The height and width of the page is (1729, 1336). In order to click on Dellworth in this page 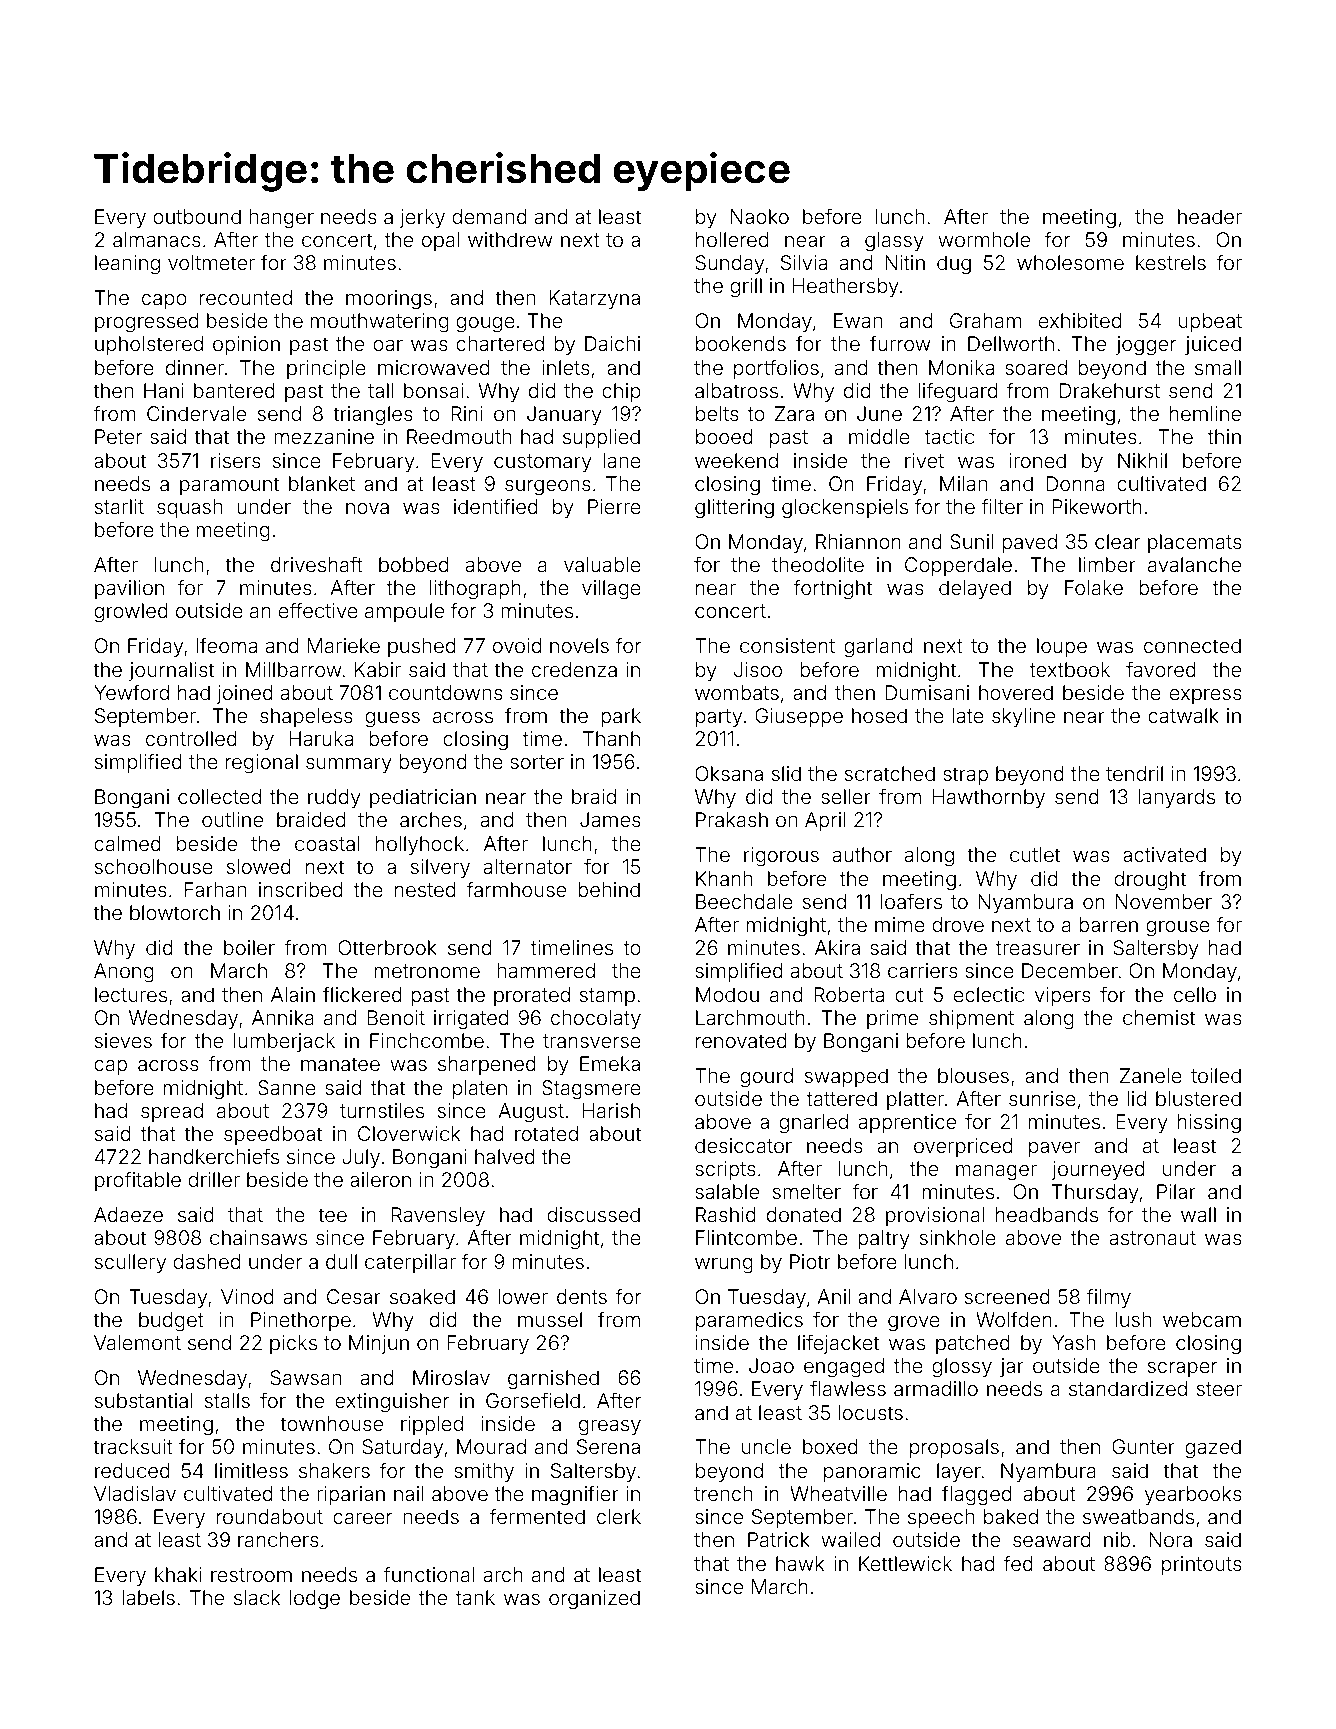, I will do `click(1011, 343)`.
